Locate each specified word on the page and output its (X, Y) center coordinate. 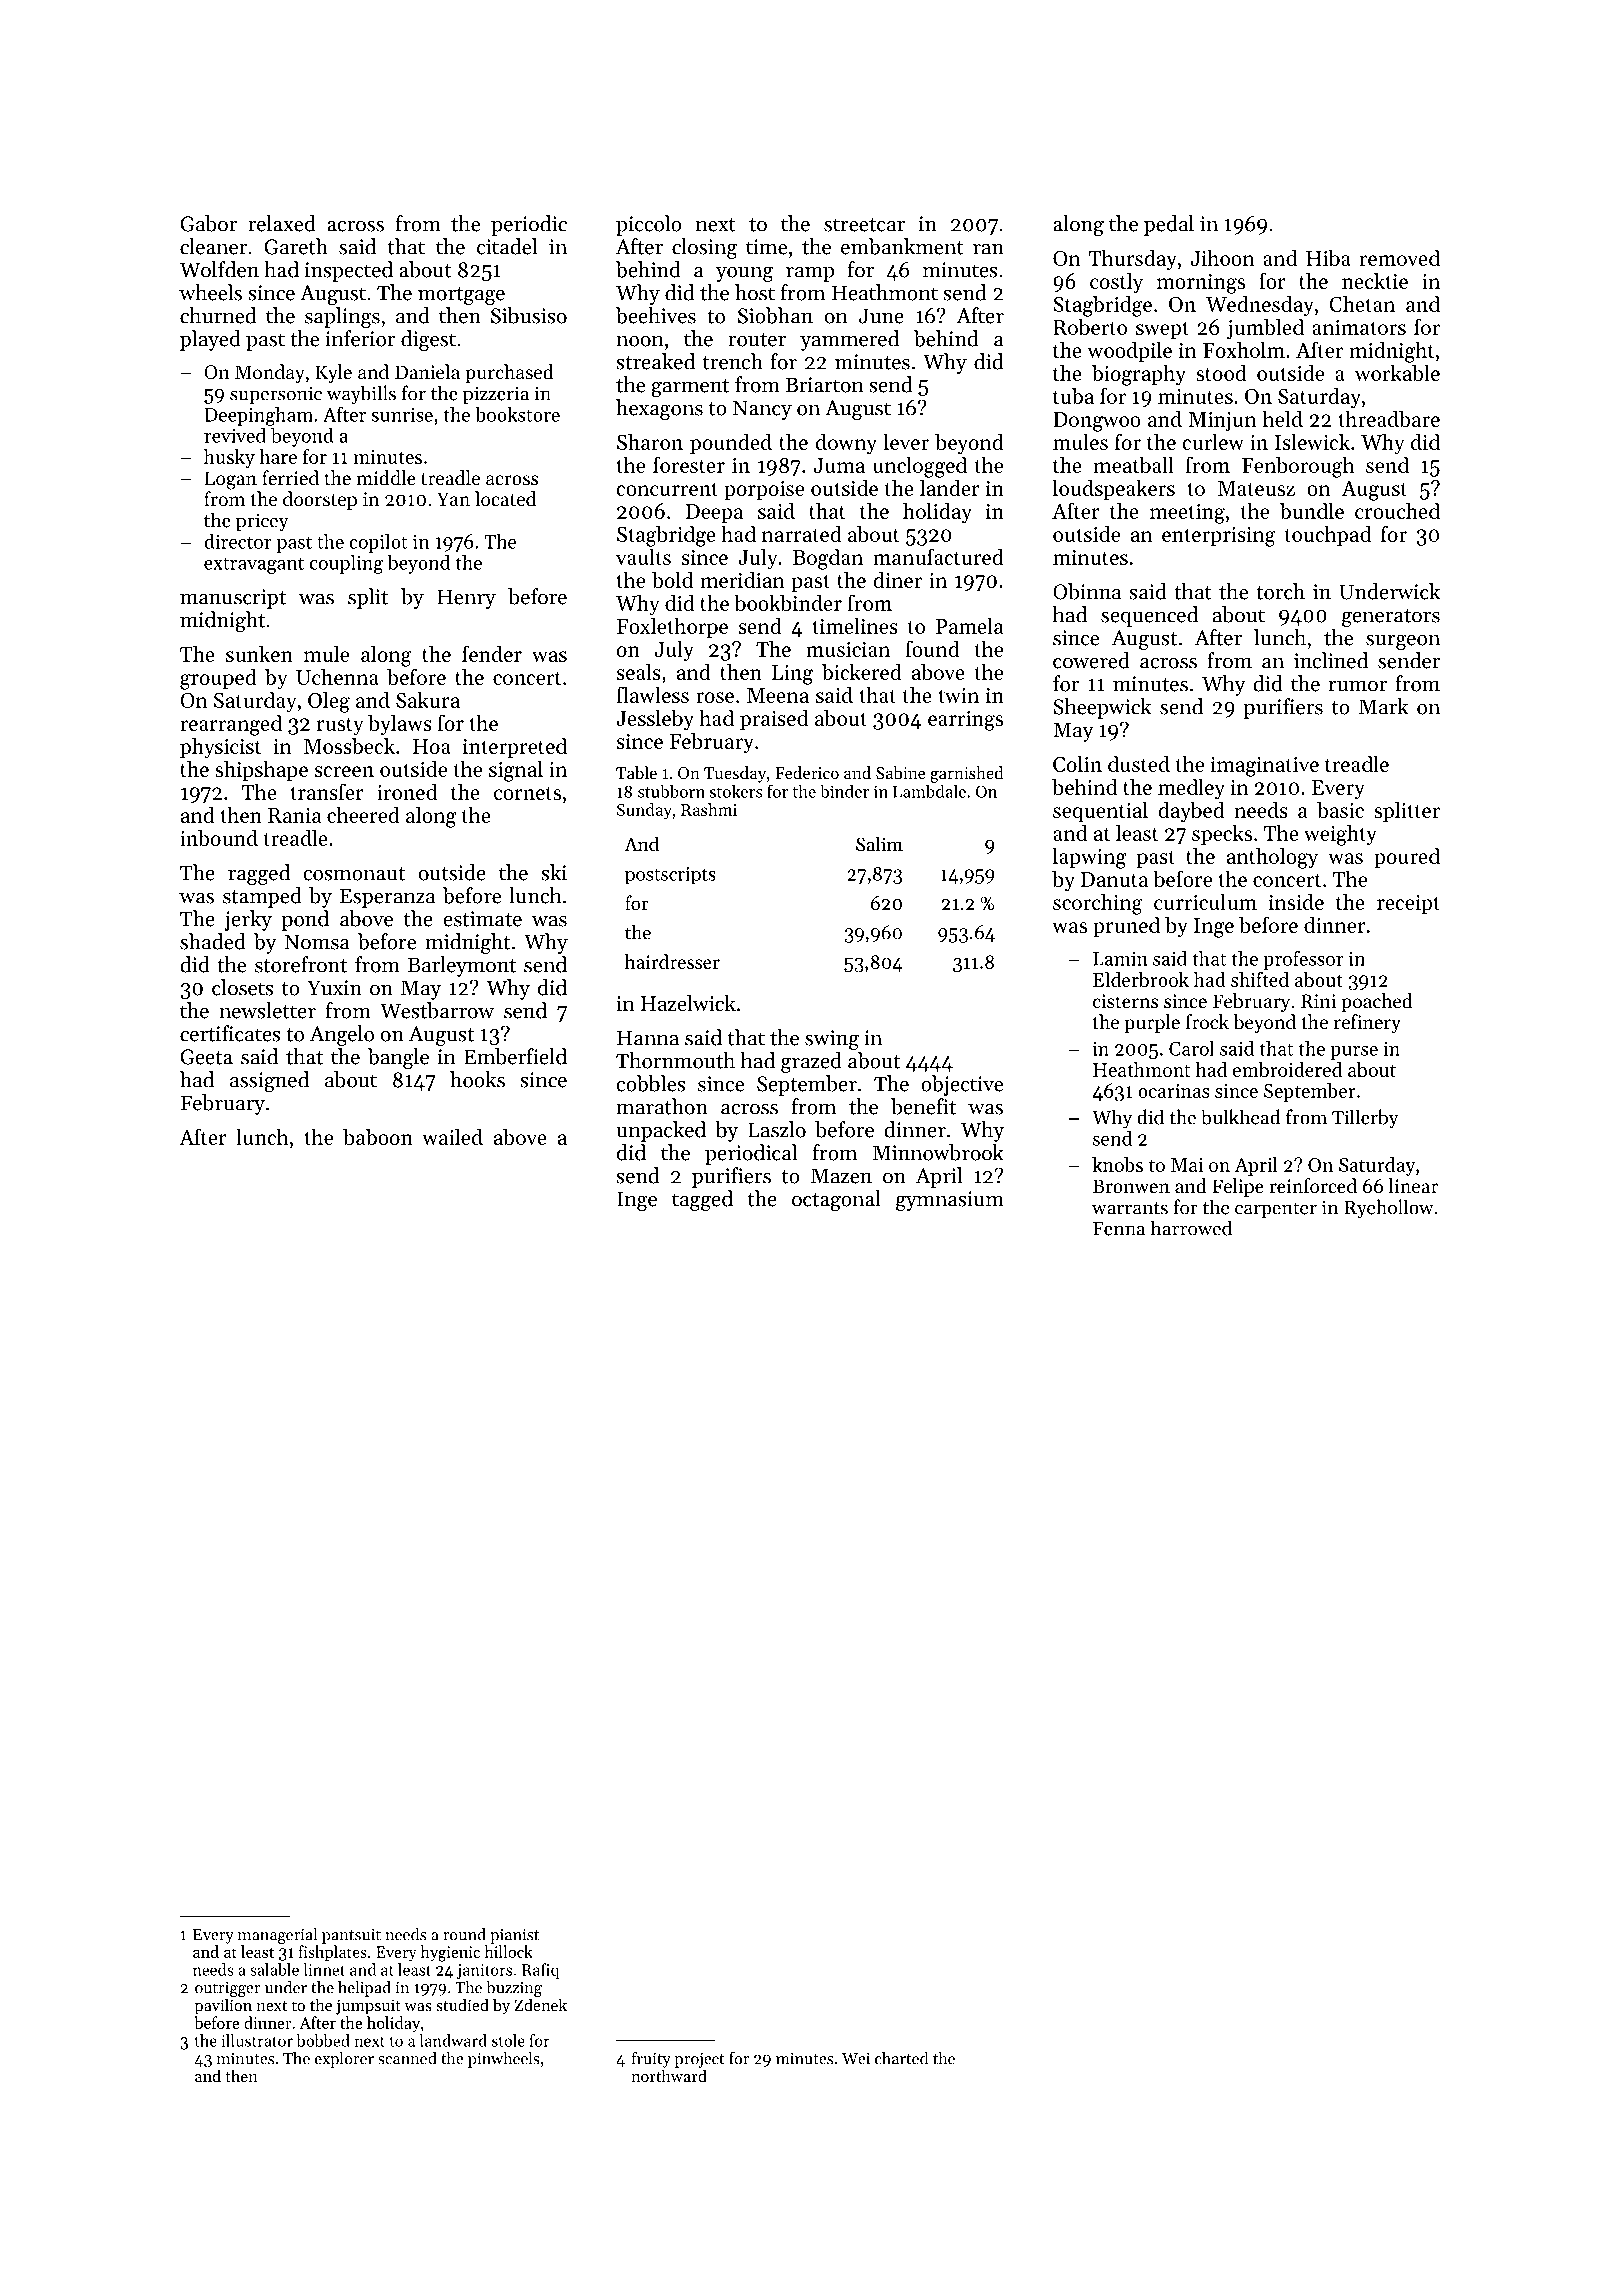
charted (901, 2058)
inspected (349, 271)
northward (669, 2075)
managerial (277, 1936)
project (699, 2060)
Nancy (762, 410)
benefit (923, 1106)
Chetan (1362, 303)
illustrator (257, 2040)
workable (1397, 372)
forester (689, 464)
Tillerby (1365, 1119)
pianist (514, 1936)
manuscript (233, 599)
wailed (452, 1136)
